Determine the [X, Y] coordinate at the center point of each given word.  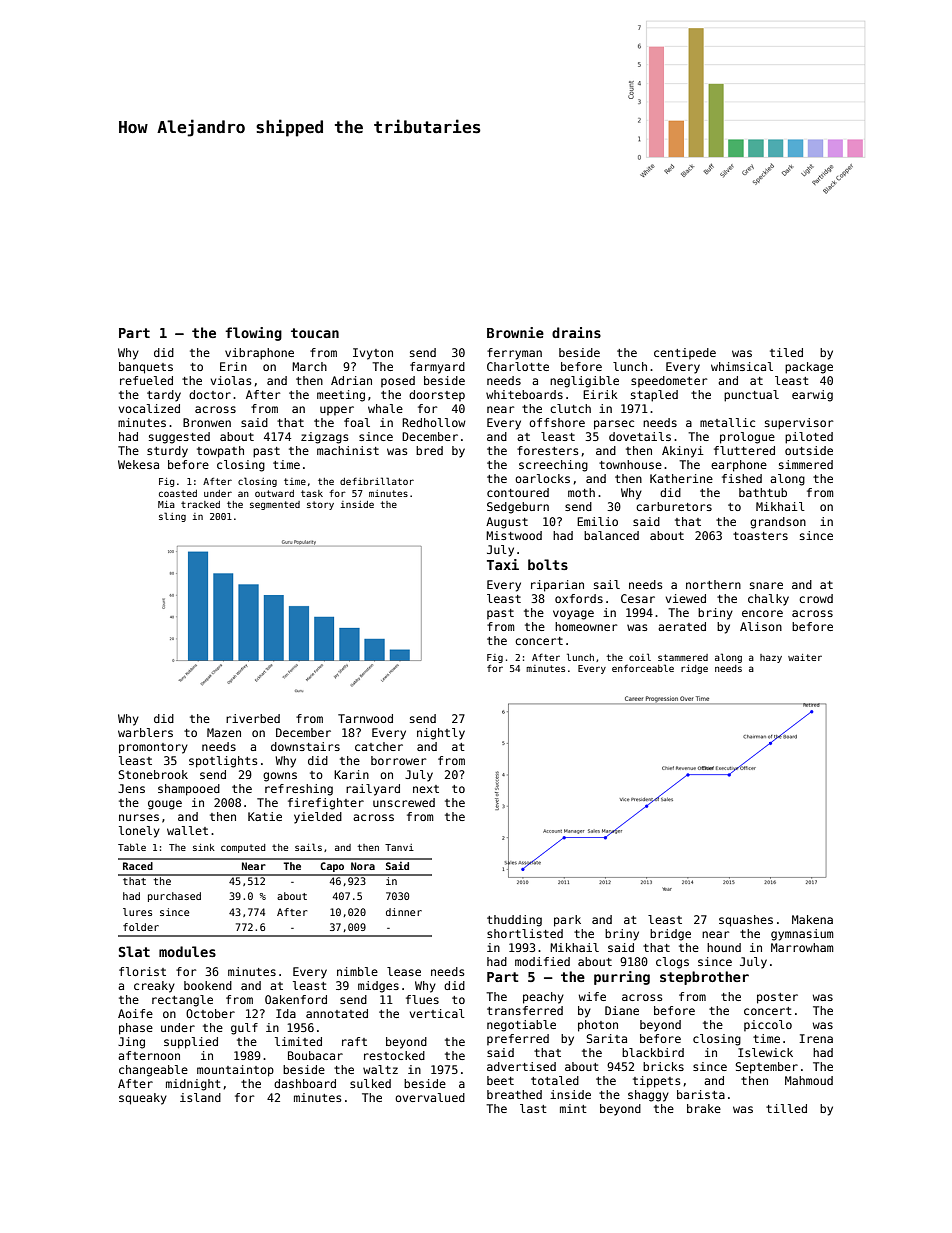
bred [429, 450]
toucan [315, 333]
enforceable [643, 668]
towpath [220, 452]
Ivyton [373, 354]
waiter [805, 657]
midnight [193, 1085]
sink [204, 847]
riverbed [253, 718]
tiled [786, 352]
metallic [727, 422]
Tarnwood [365, 718]
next [426, 789]
